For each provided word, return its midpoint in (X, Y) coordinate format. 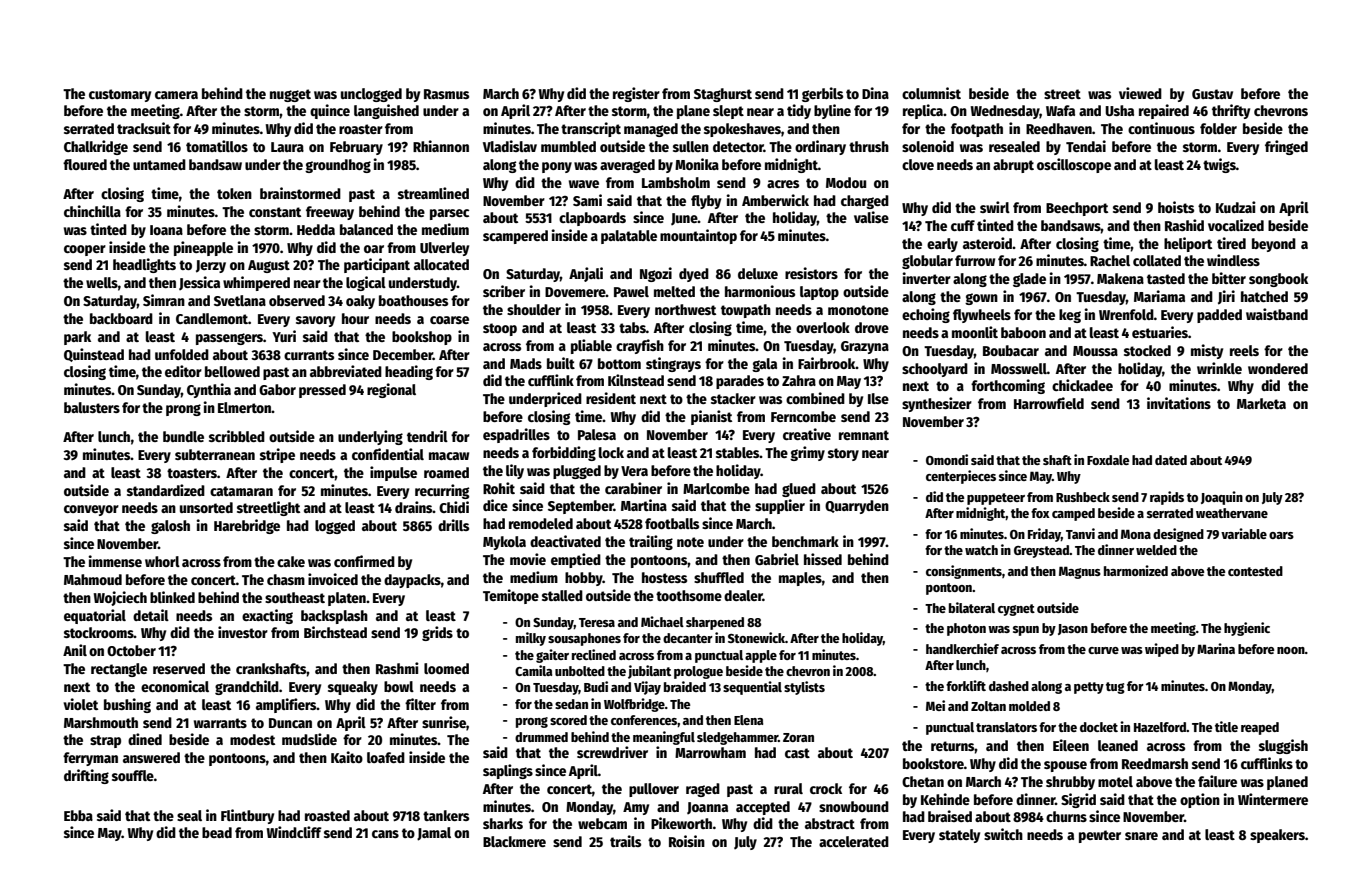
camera (176, 95)
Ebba (78, 815)
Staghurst (723, 95)
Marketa (1261, 403)
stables (738, 452)
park (77, 338)
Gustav (1212, 94)
